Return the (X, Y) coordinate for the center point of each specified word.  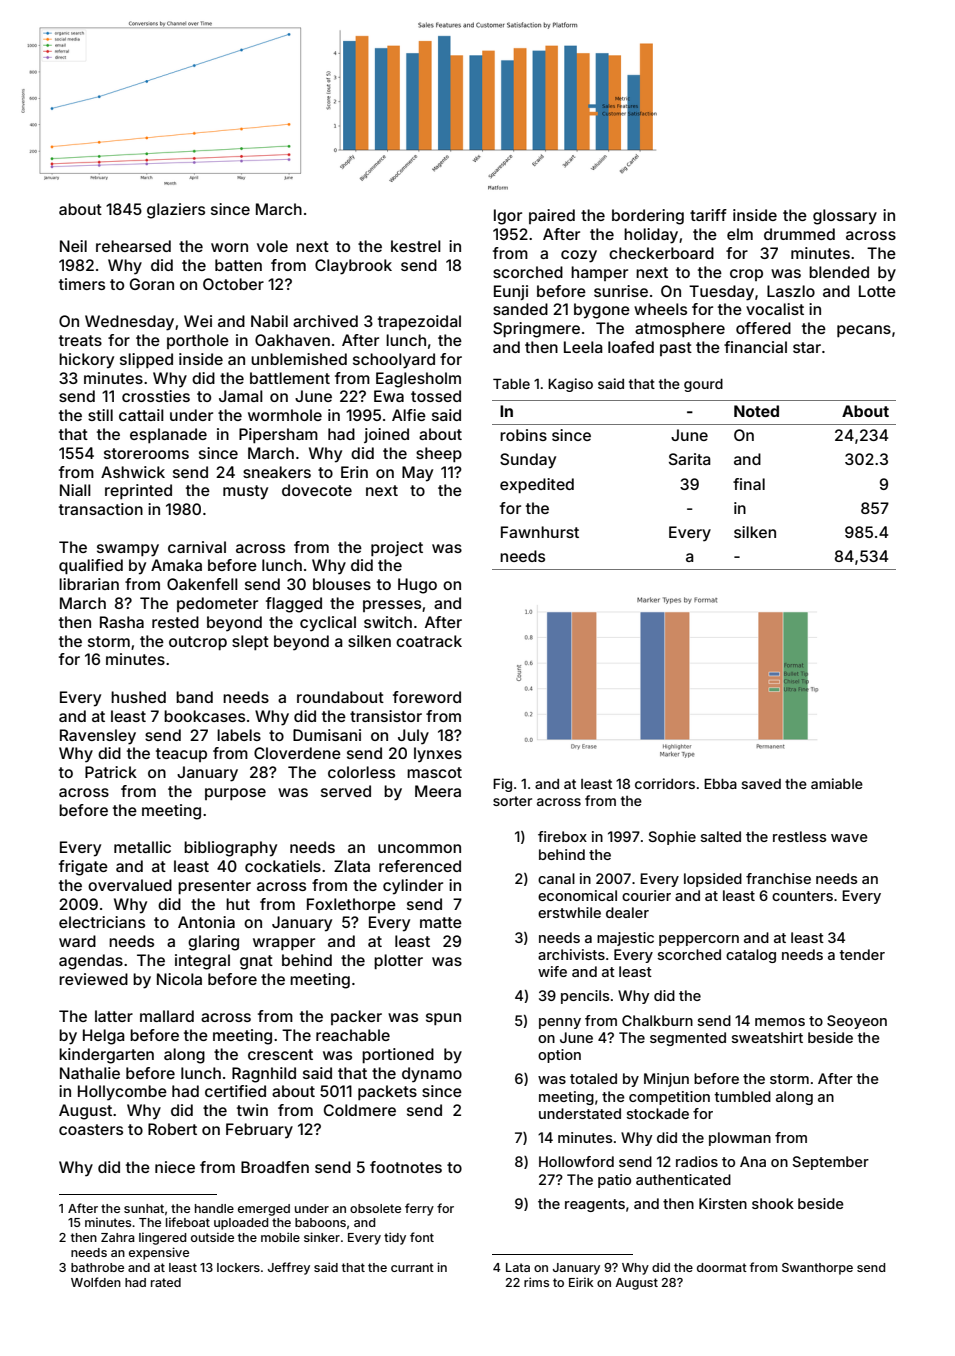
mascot (434, 772)
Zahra (118, 1237)
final (749, 484)
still (100, 415)
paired (552, 216)
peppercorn (699, 940)
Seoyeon (857, 1022)
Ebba (720, 783)
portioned (398, 1055)
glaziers (176, 211)
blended (839, 272)
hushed (138, 697)
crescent (280, 1054)
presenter (214, 887)
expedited (537, 485)
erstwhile (569, 912)
